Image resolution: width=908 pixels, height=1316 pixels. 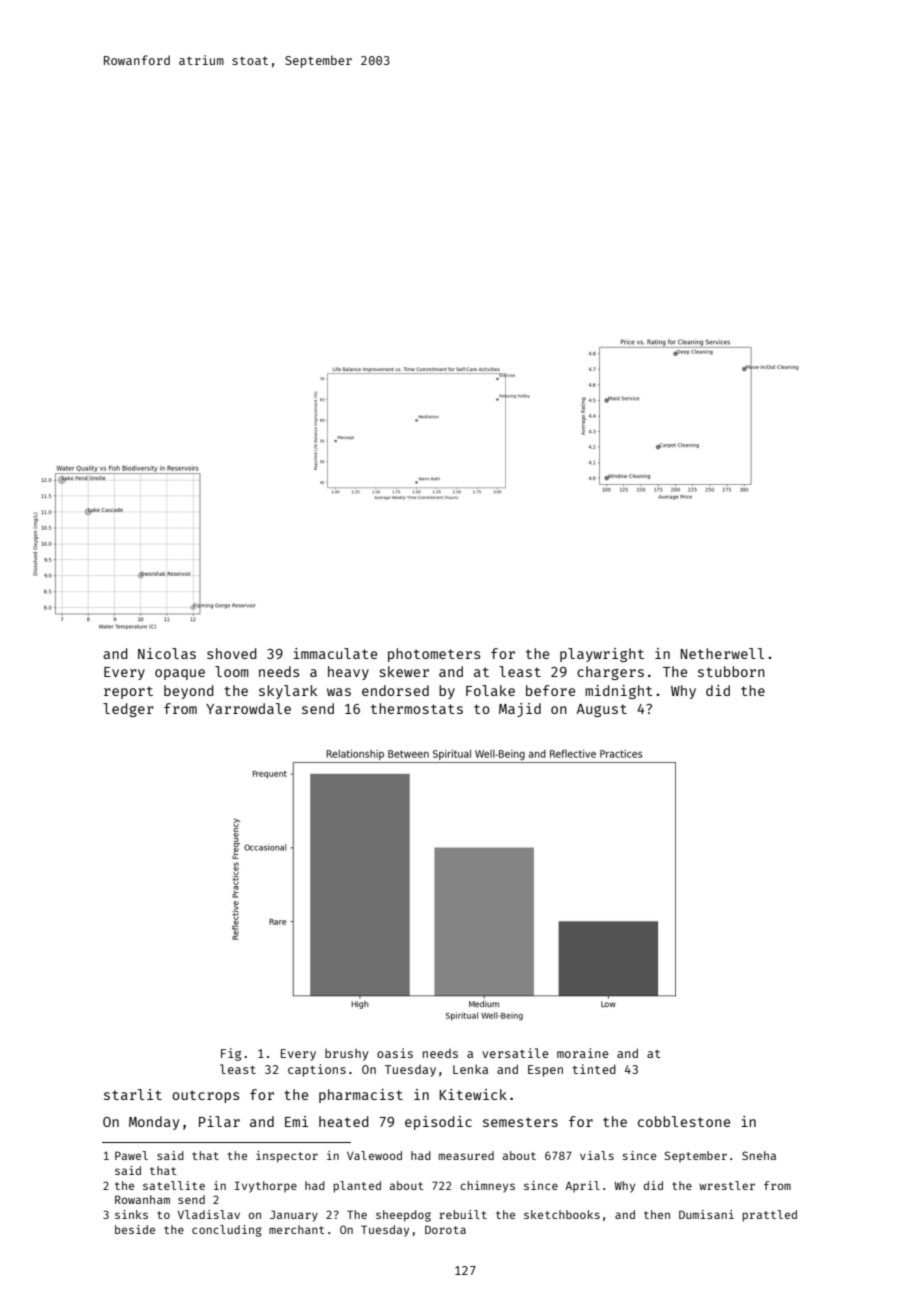 I want to click on concluding, so click(x=227, y=1231).
